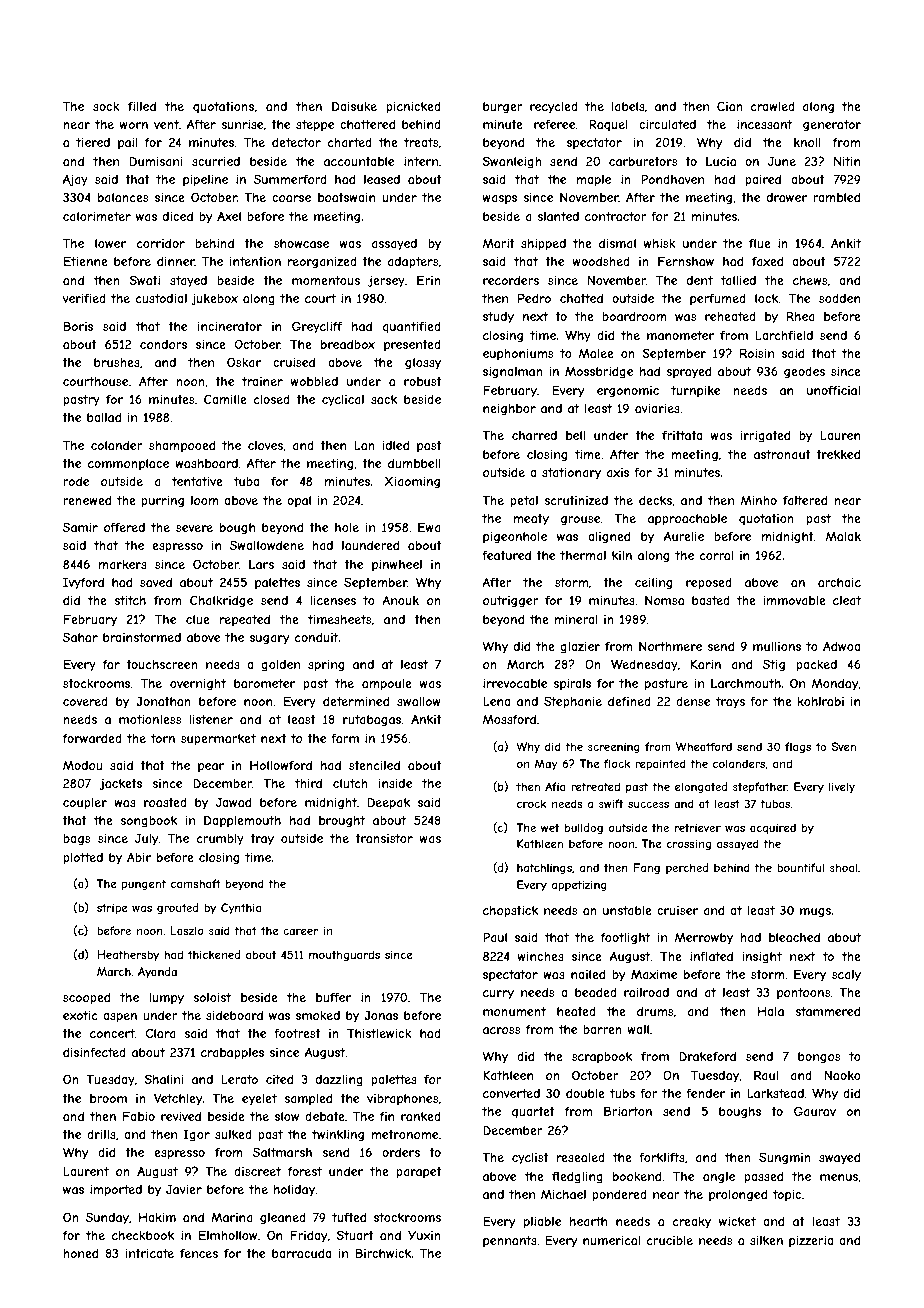 This document has height=1308, width=924. Describe the element at coordinates (199, 1253) in the document. I see `fences` at that location.
